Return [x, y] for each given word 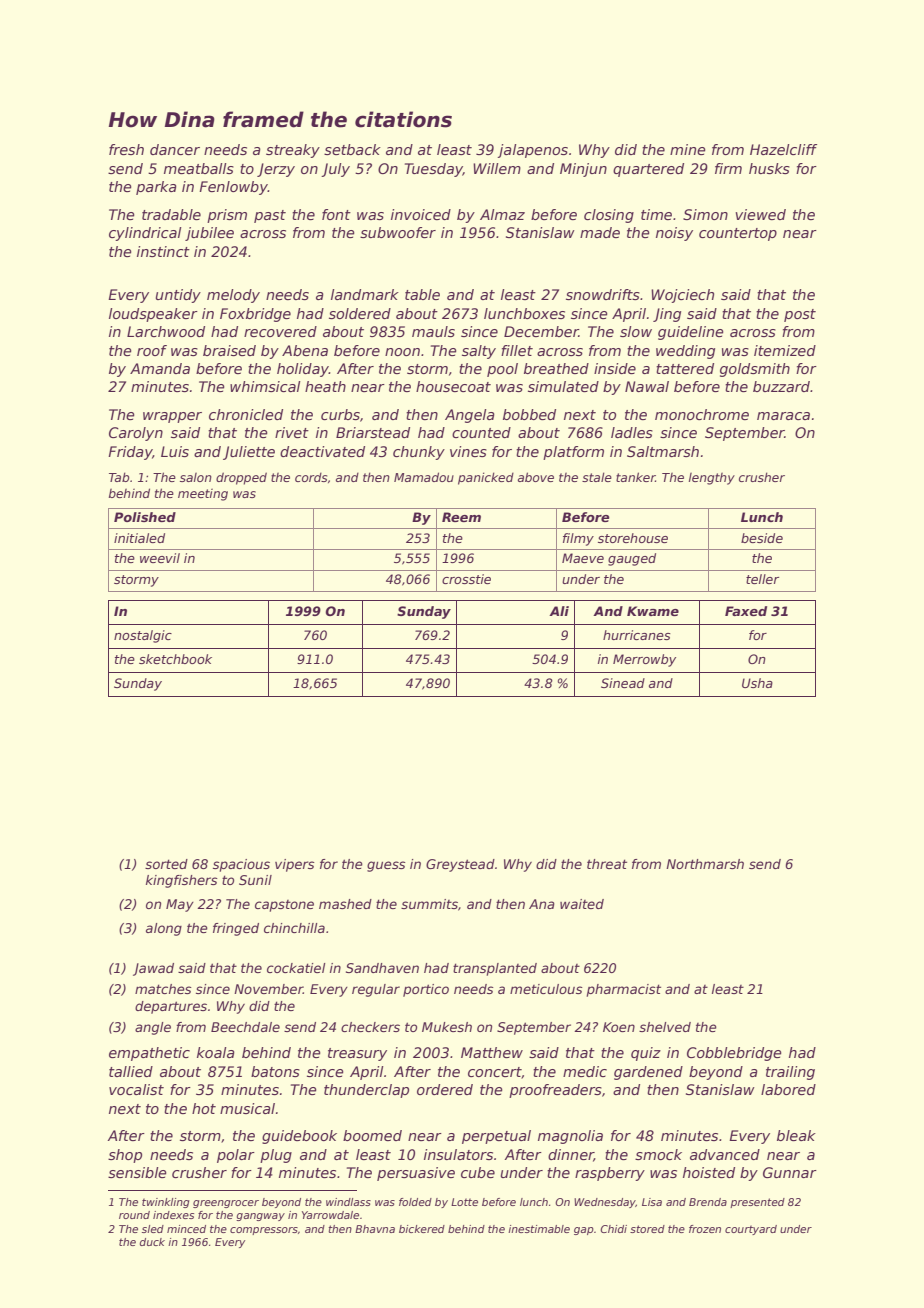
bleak [796, 1135]
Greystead [460, 865]
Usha [757, 683]
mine [687, 149]
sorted [166, 864]
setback [352, 149]
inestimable [539, 1229]
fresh [126, 149]
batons [275, 1071]
